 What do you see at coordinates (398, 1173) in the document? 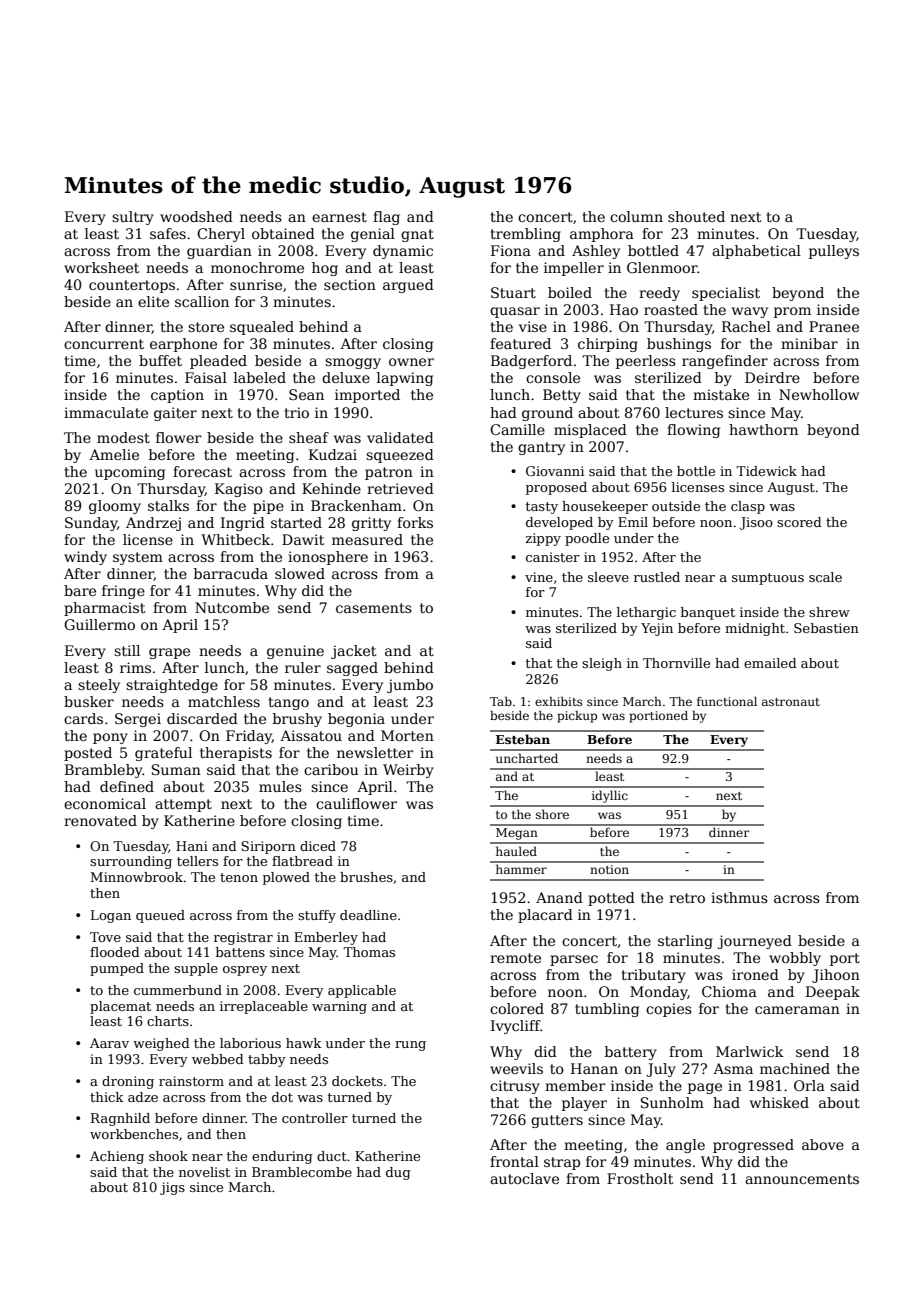
I see `dug` at bounding box center [398, 1173].
